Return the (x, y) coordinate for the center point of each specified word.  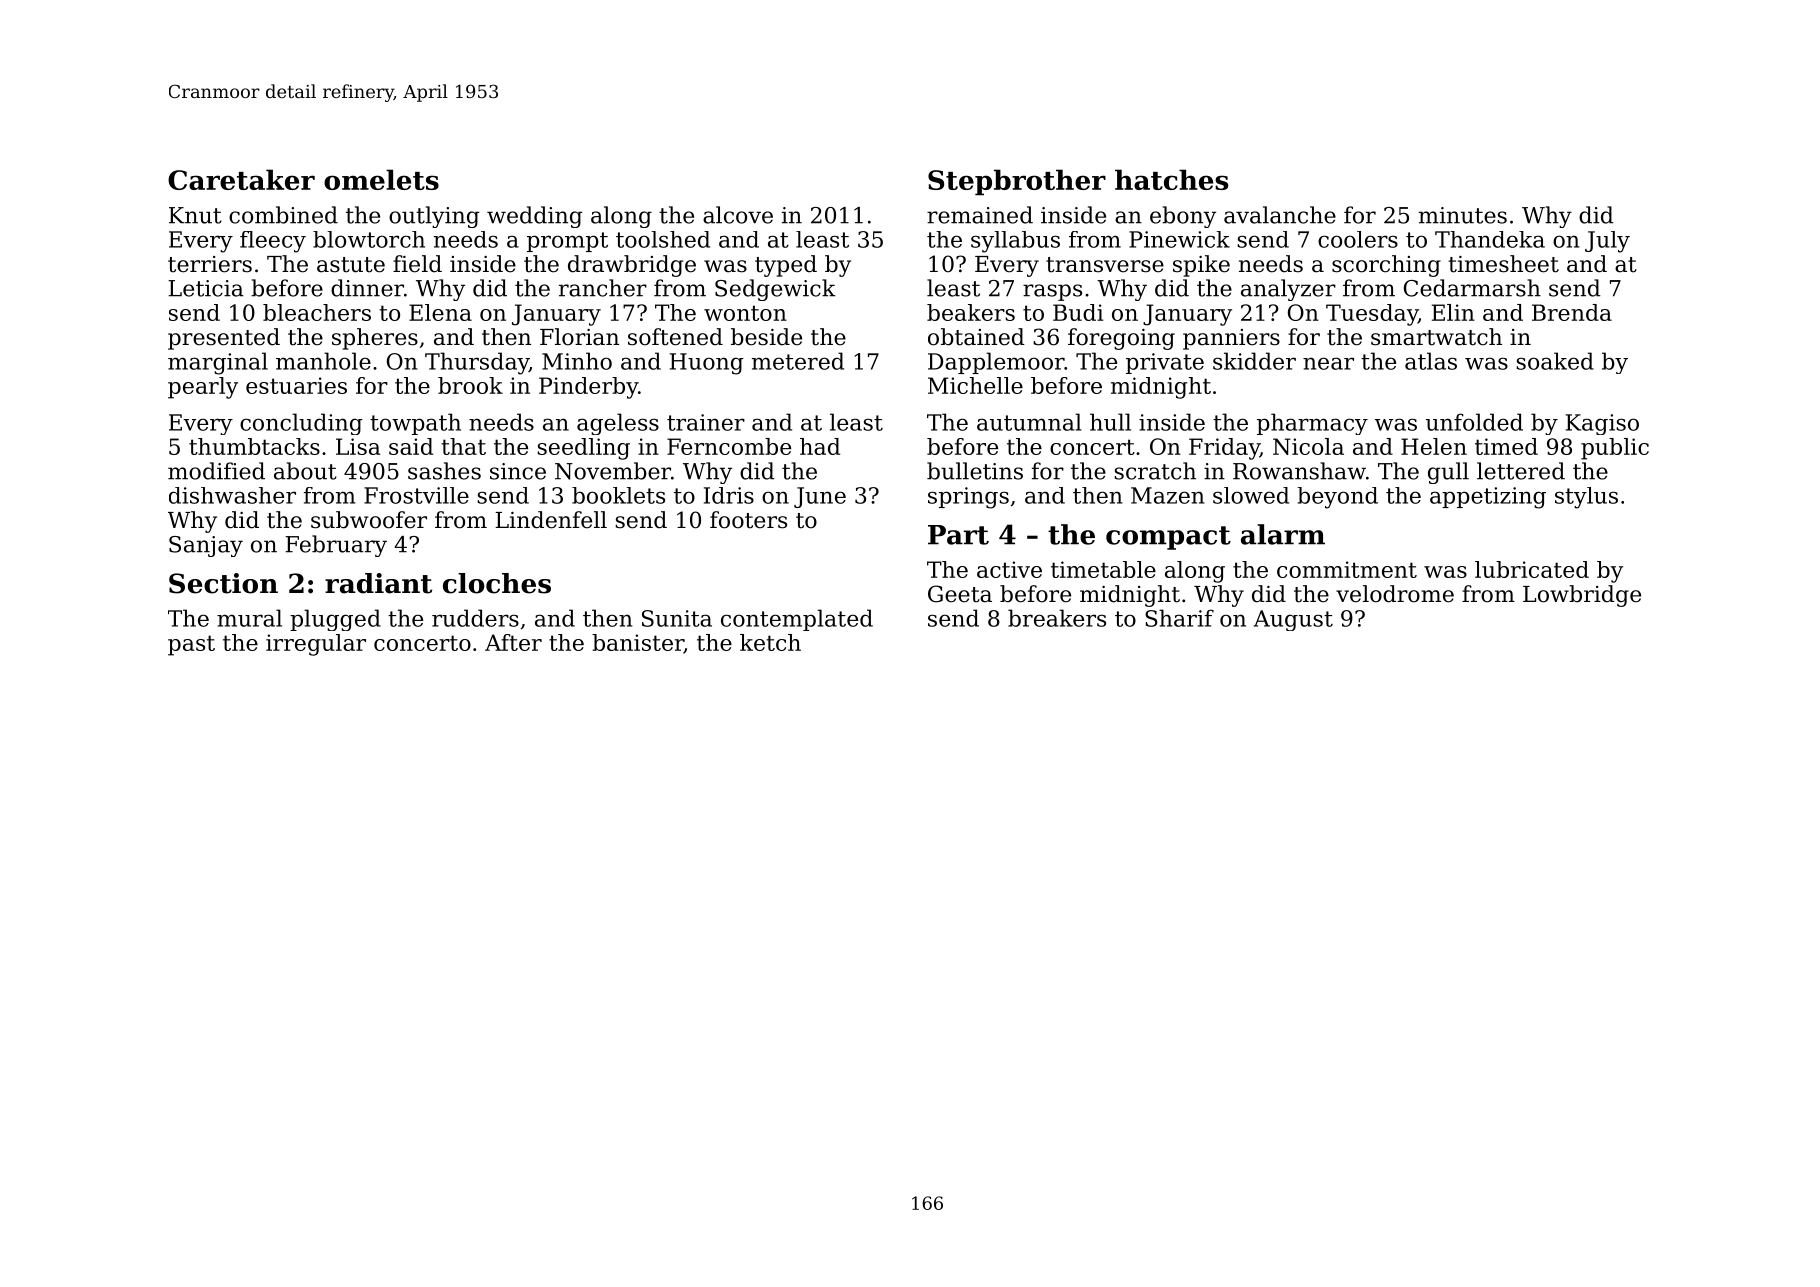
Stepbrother (1017, 182)
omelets (381, 179)
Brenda (1572, 312)
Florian (579, 337)
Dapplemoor (996, 363)
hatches (1171, 179)
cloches (497, 583)
